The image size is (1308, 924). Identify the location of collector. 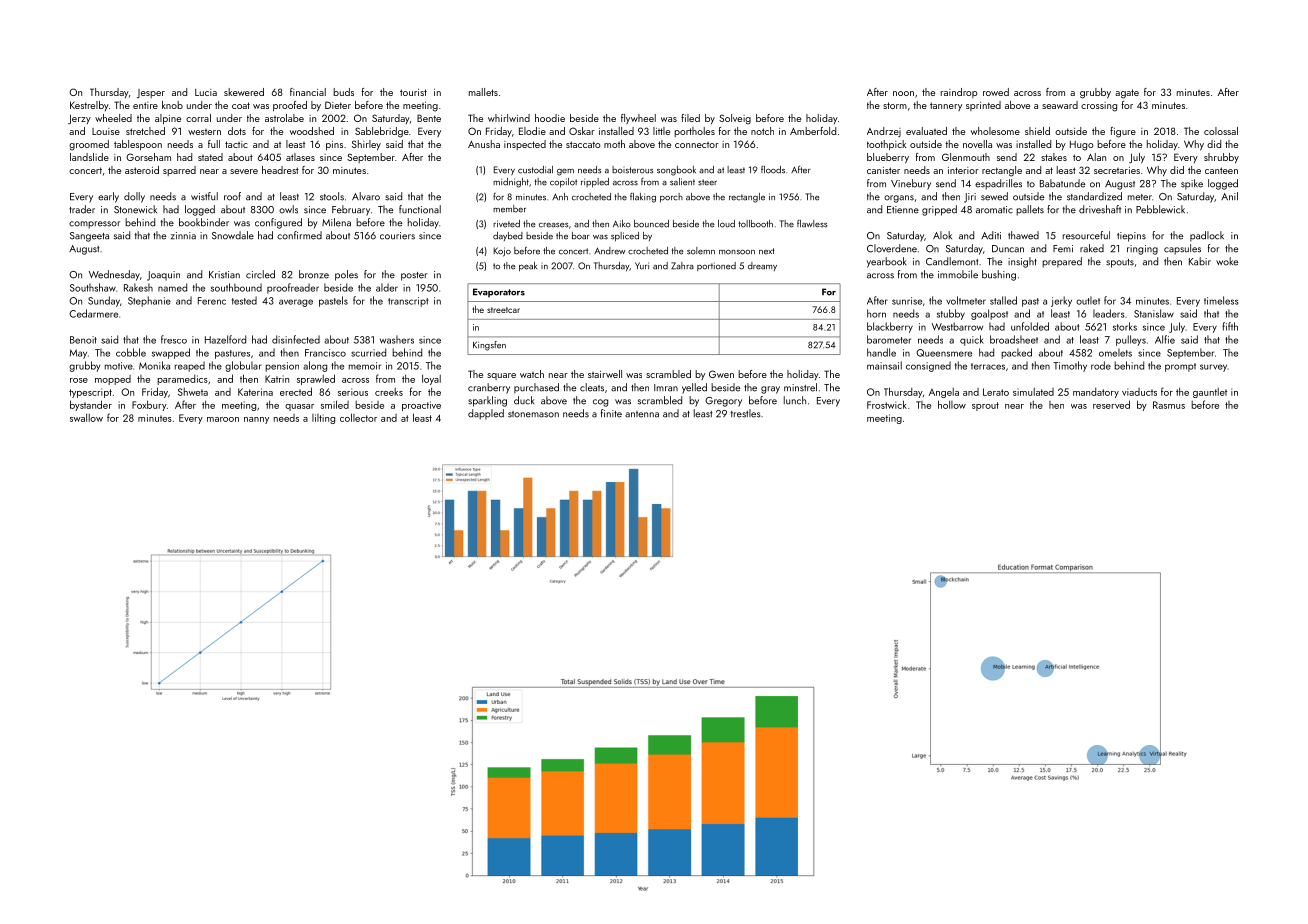
(358, 417).
